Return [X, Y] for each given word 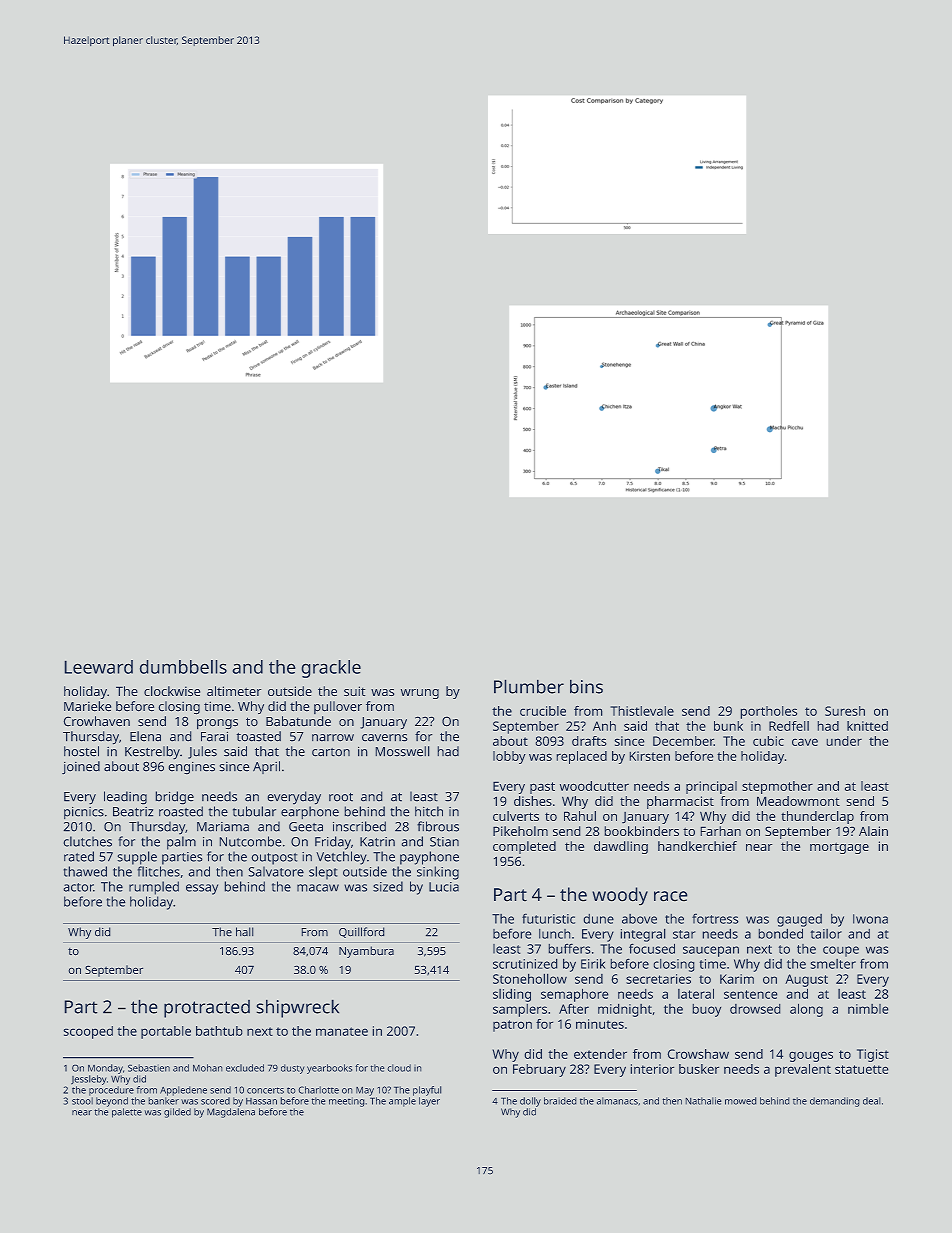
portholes [769, 712]
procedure [111, 1091]
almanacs [617, 1101]
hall [244, 931]
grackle [331, 669]
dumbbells [183, 667]
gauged [799, 920]
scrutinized [525, 964]
